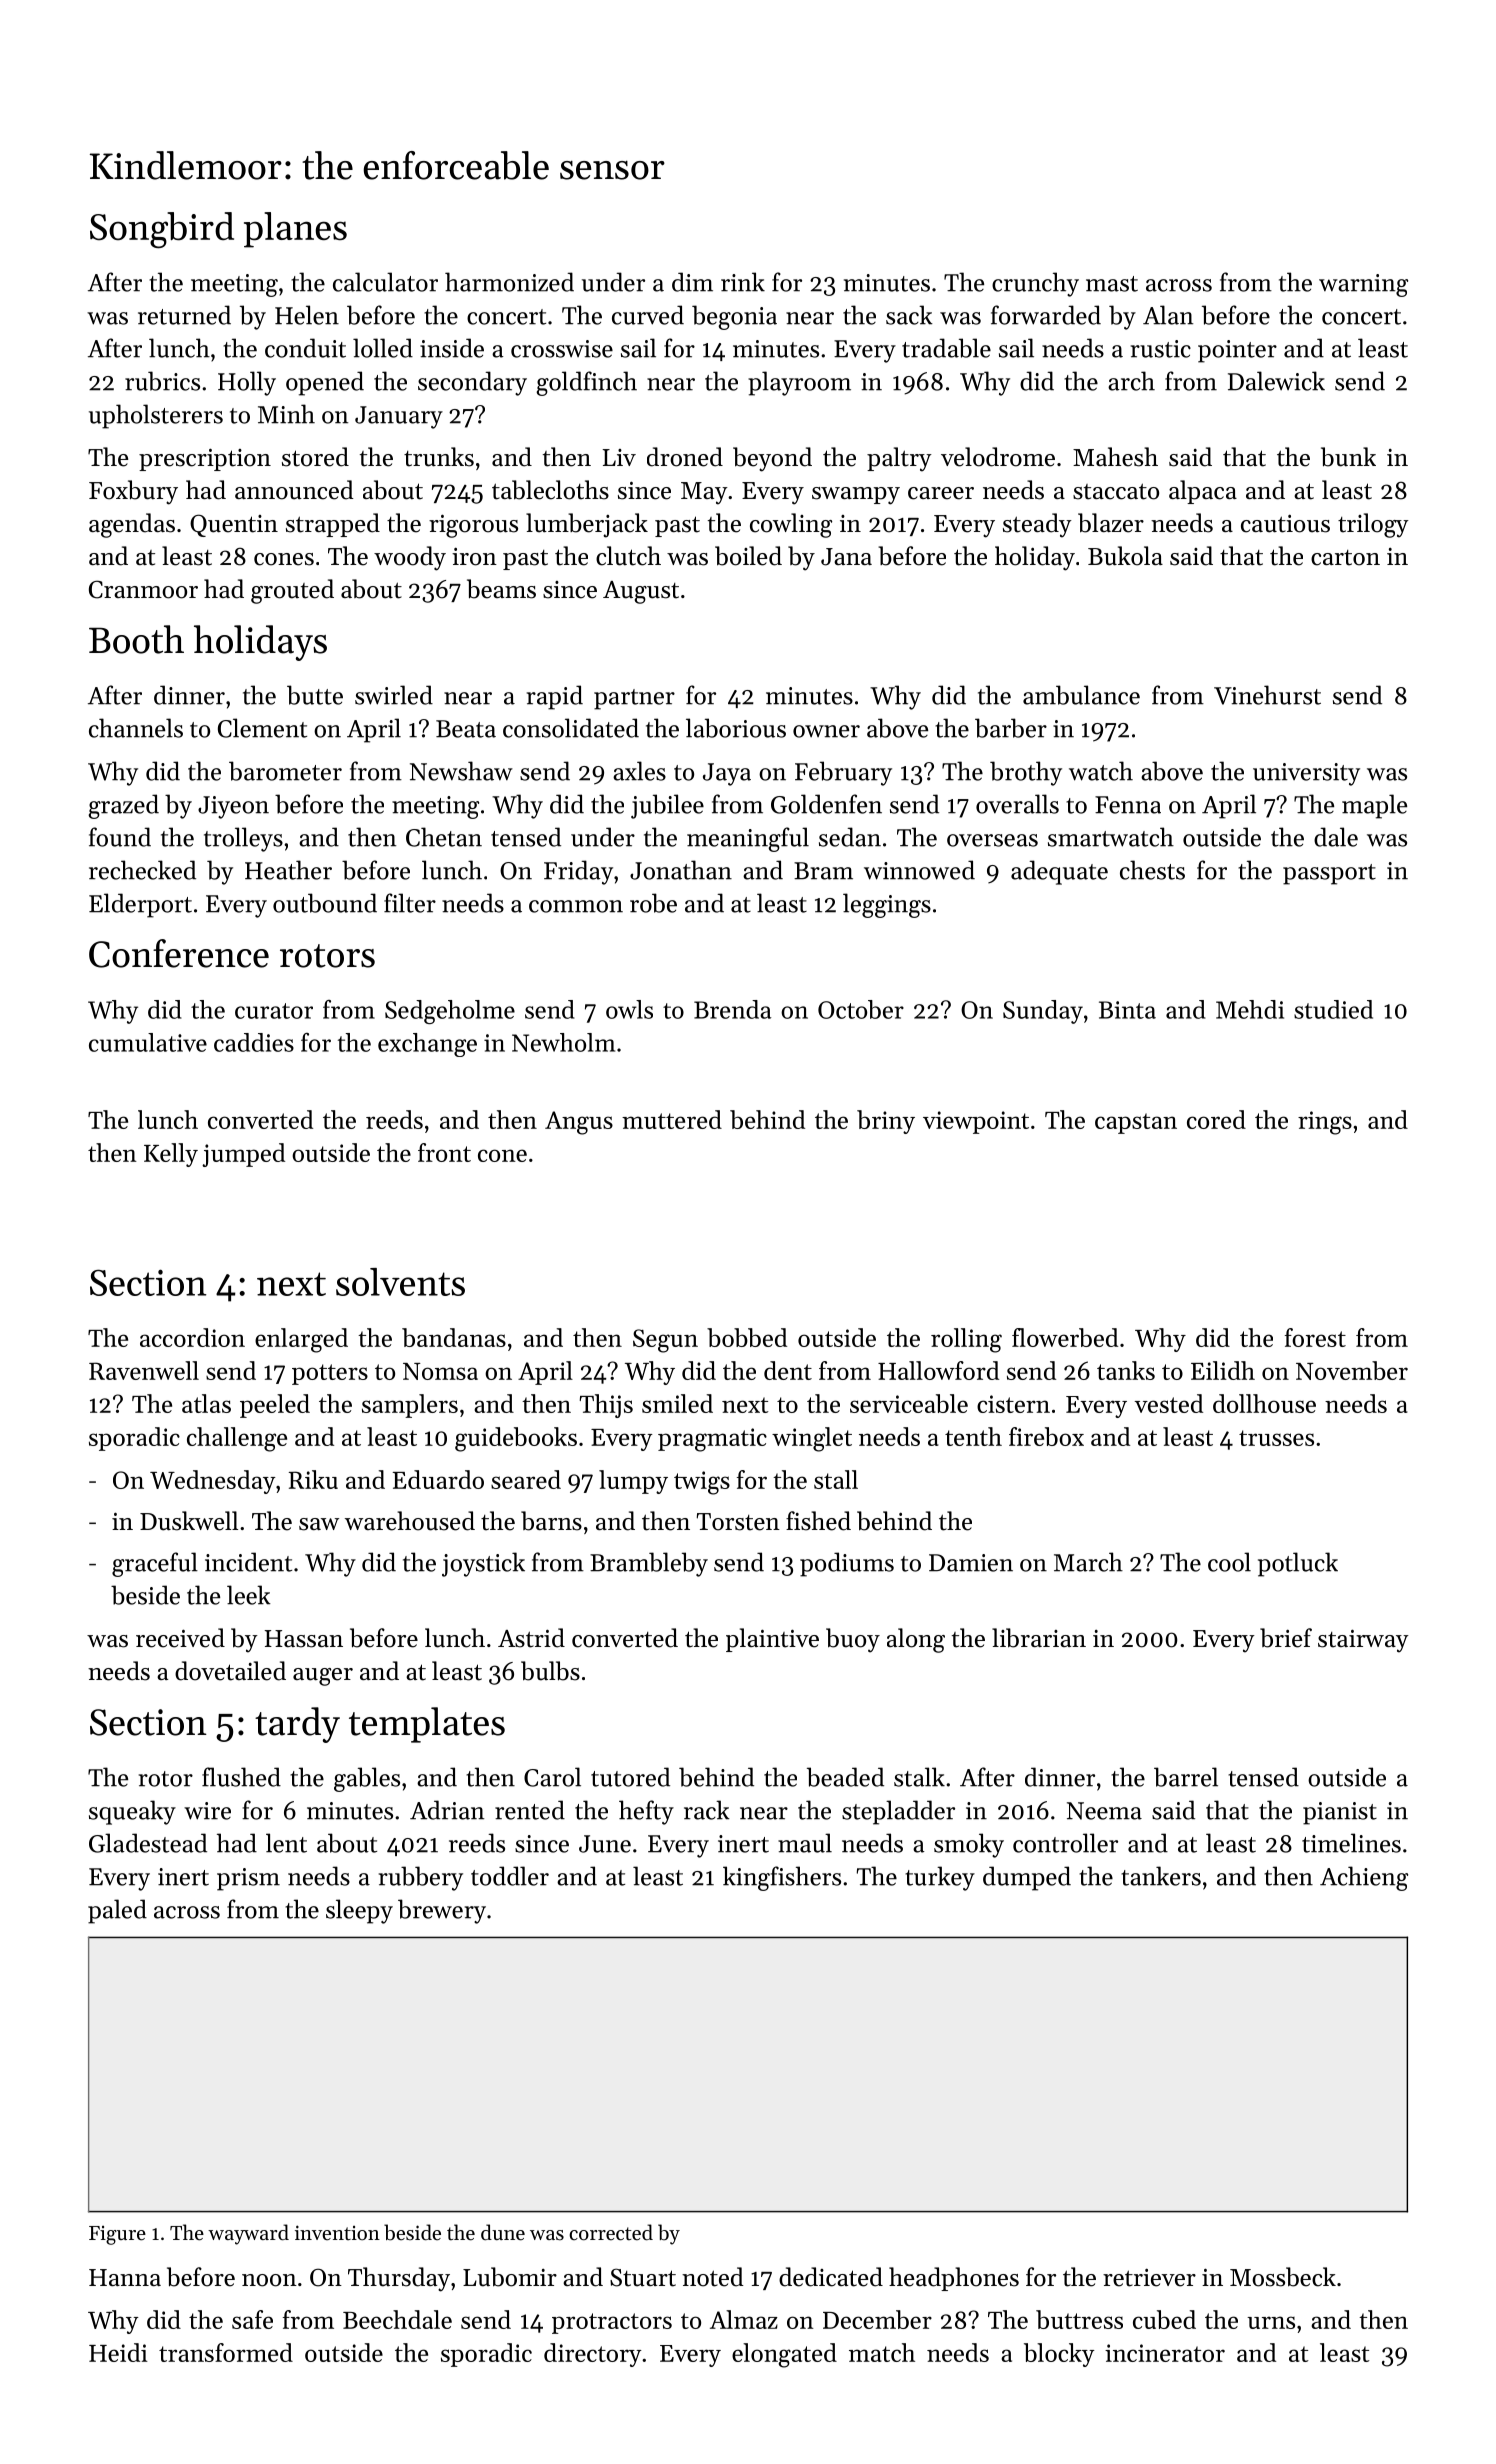 The height and width of the image is (2464, 1496). Describe the element at coordinates (117, 2235) in the image. I see `Figure` at that location.
